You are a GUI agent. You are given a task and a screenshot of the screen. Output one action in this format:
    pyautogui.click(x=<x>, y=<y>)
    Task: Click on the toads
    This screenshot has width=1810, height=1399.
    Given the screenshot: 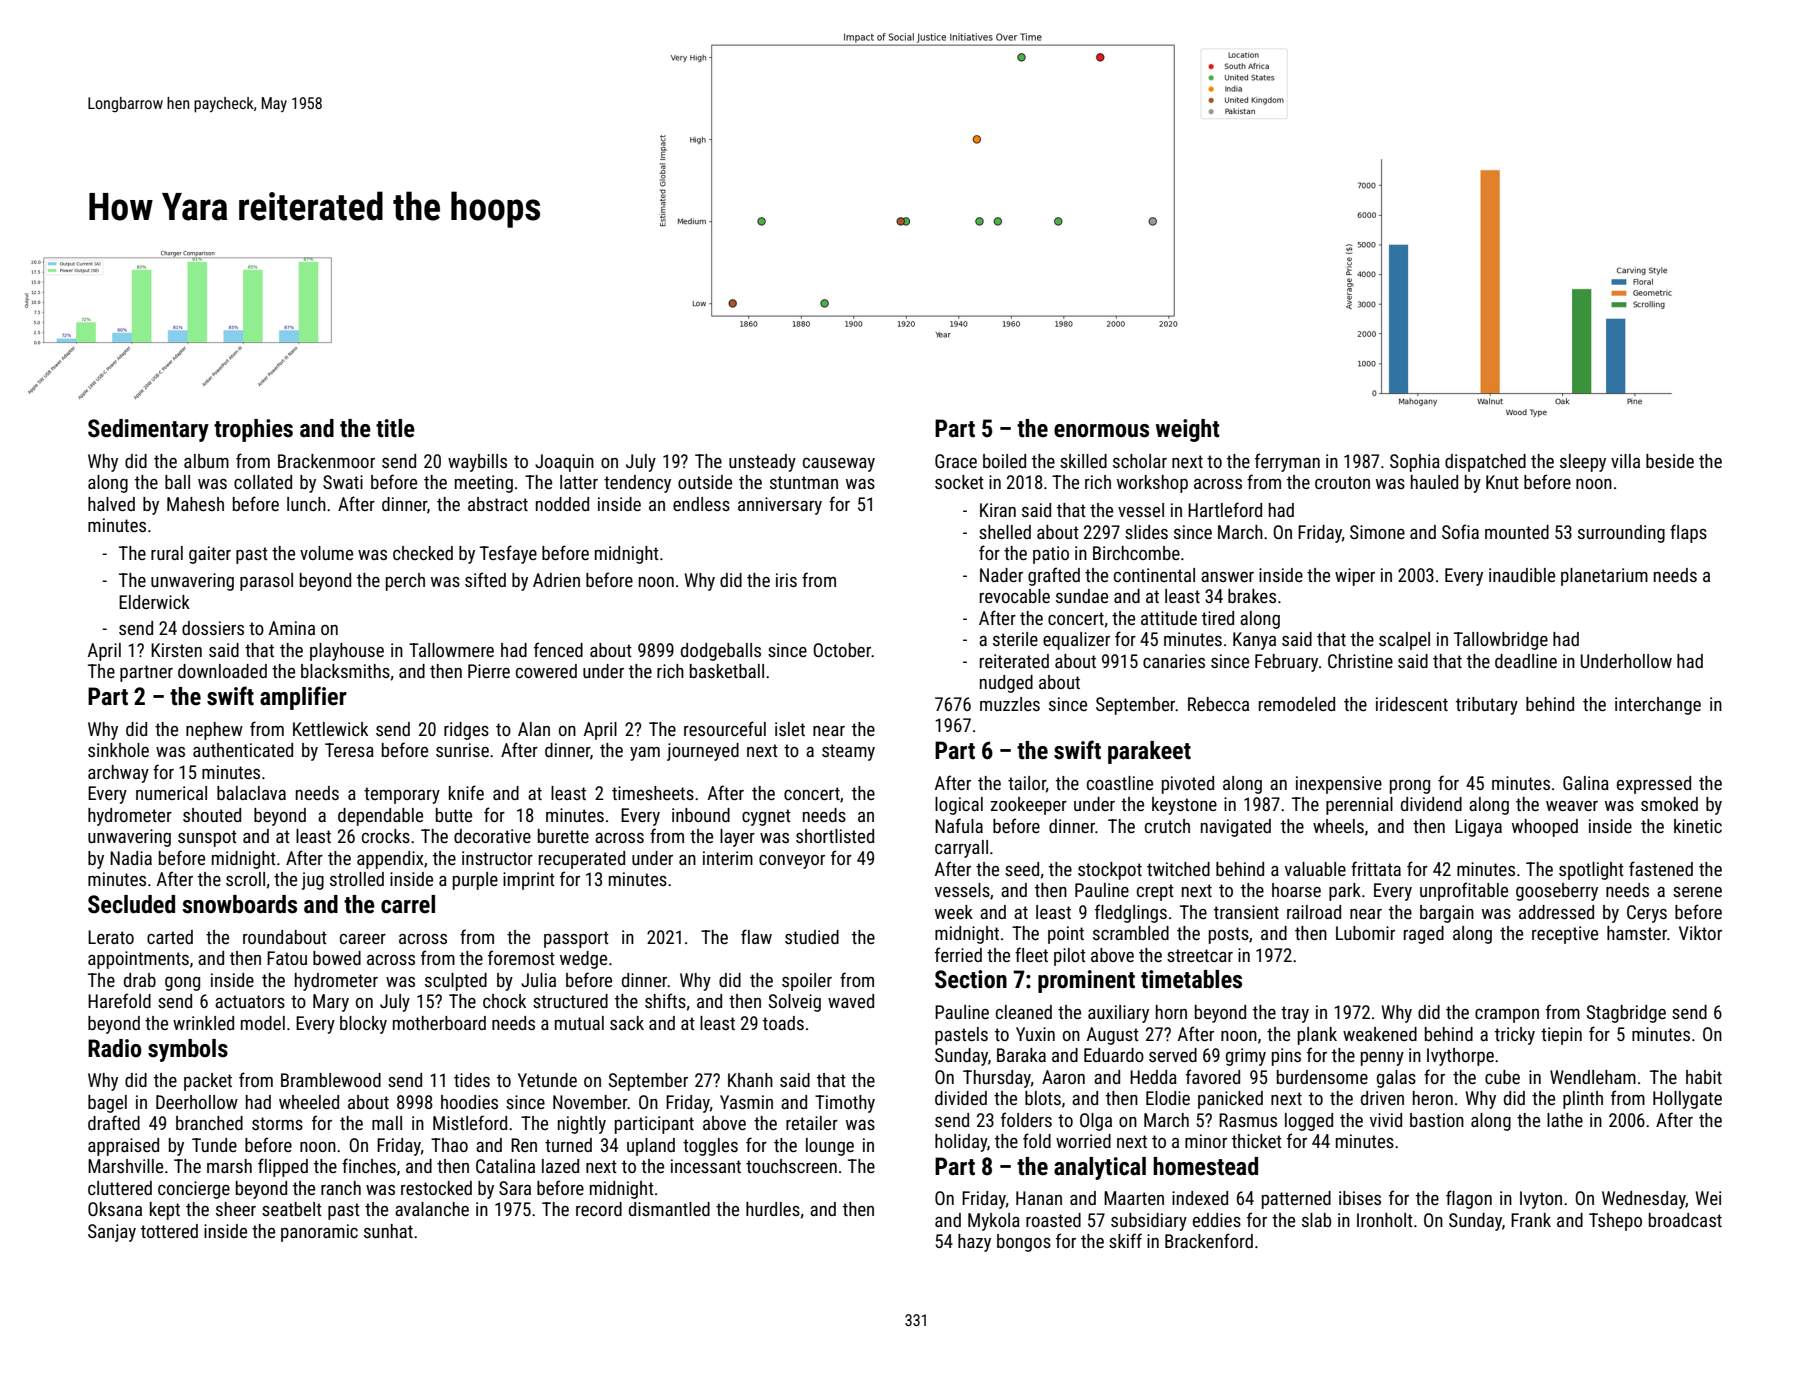 What is the action you would take?
    pyautogui.click(x=783, y=1023)
